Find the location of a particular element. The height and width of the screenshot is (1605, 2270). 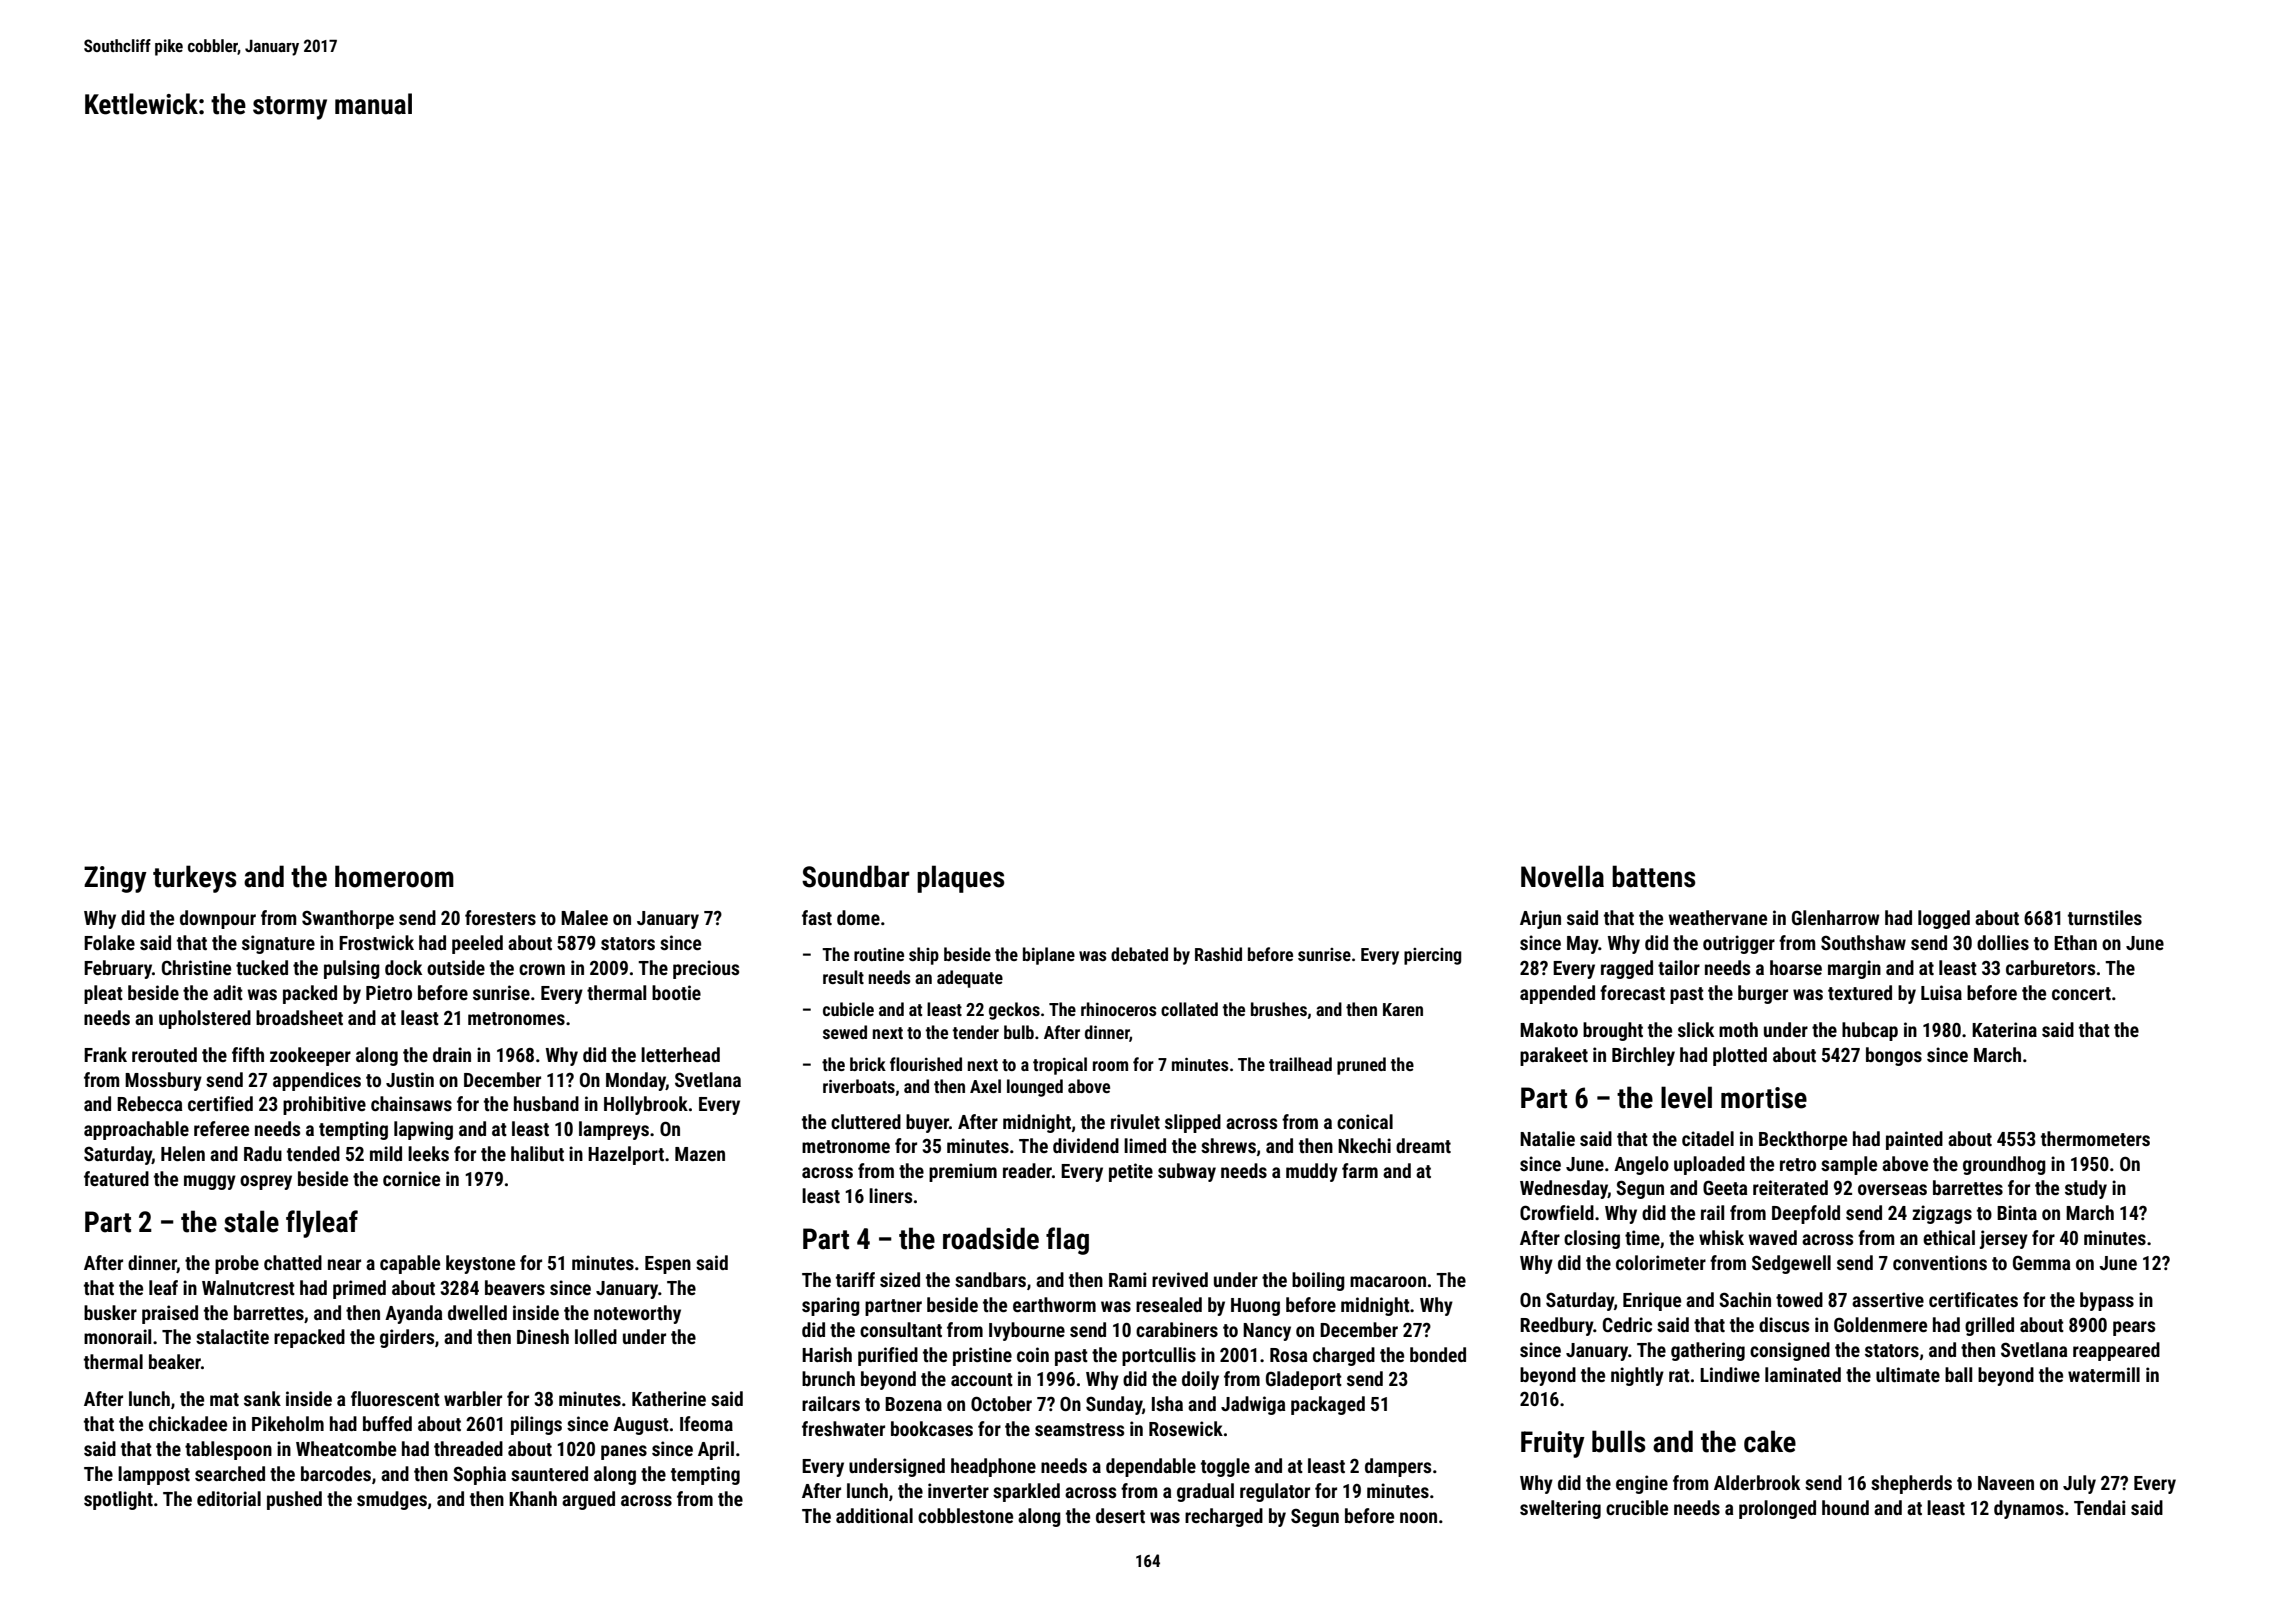

battens is located at coordinates (1653, 876).
